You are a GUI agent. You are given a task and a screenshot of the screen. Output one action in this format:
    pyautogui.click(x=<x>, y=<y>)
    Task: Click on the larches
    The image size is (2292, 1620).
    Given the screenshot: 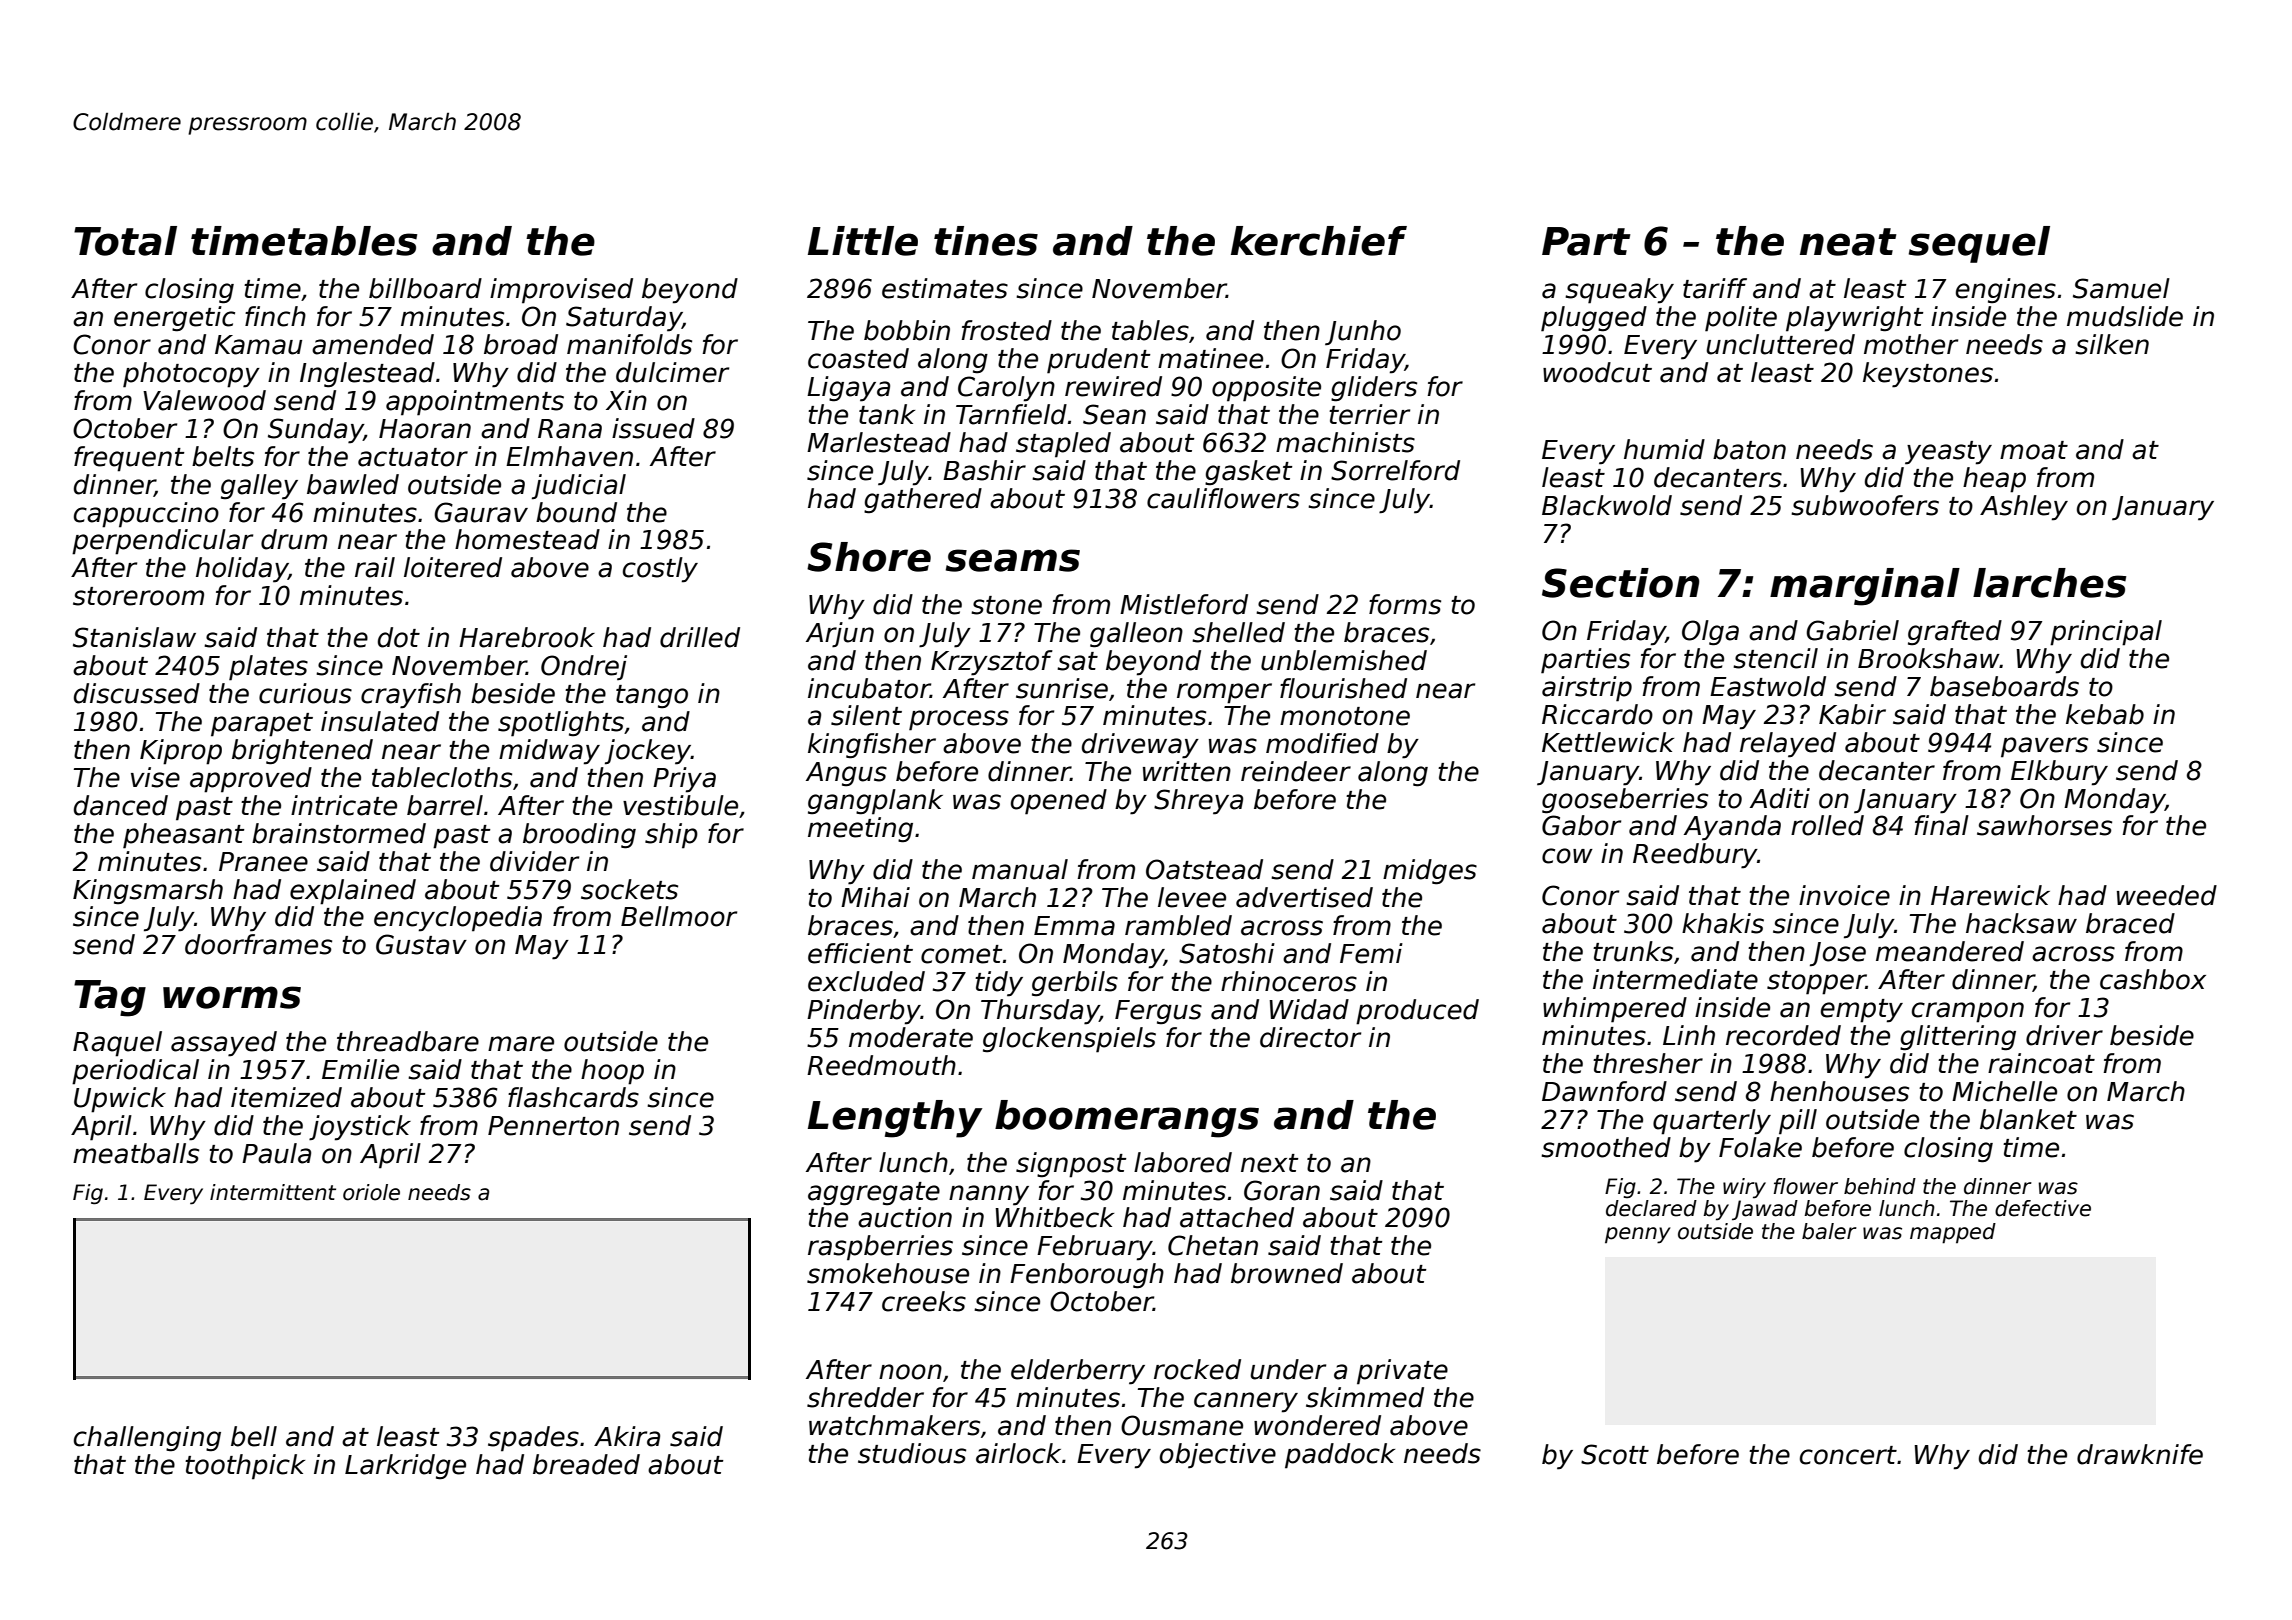 What is the action you would take?
    pyautogui.click(x=2049, y=583)
